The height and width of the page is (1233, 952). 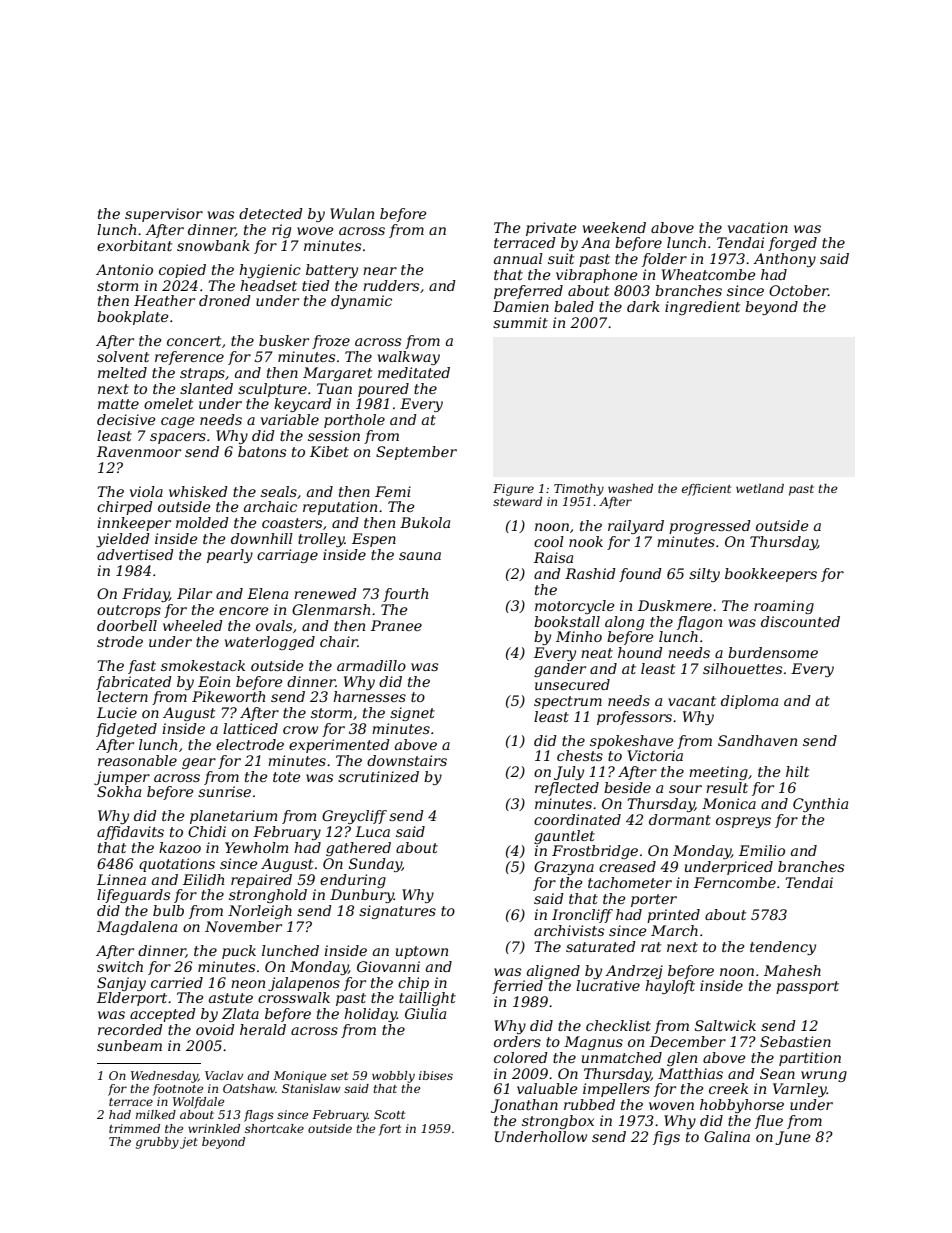 What do you see at coordinates (372, 831) in the page?
I see `Luca` at bounding box center [372, 831].
